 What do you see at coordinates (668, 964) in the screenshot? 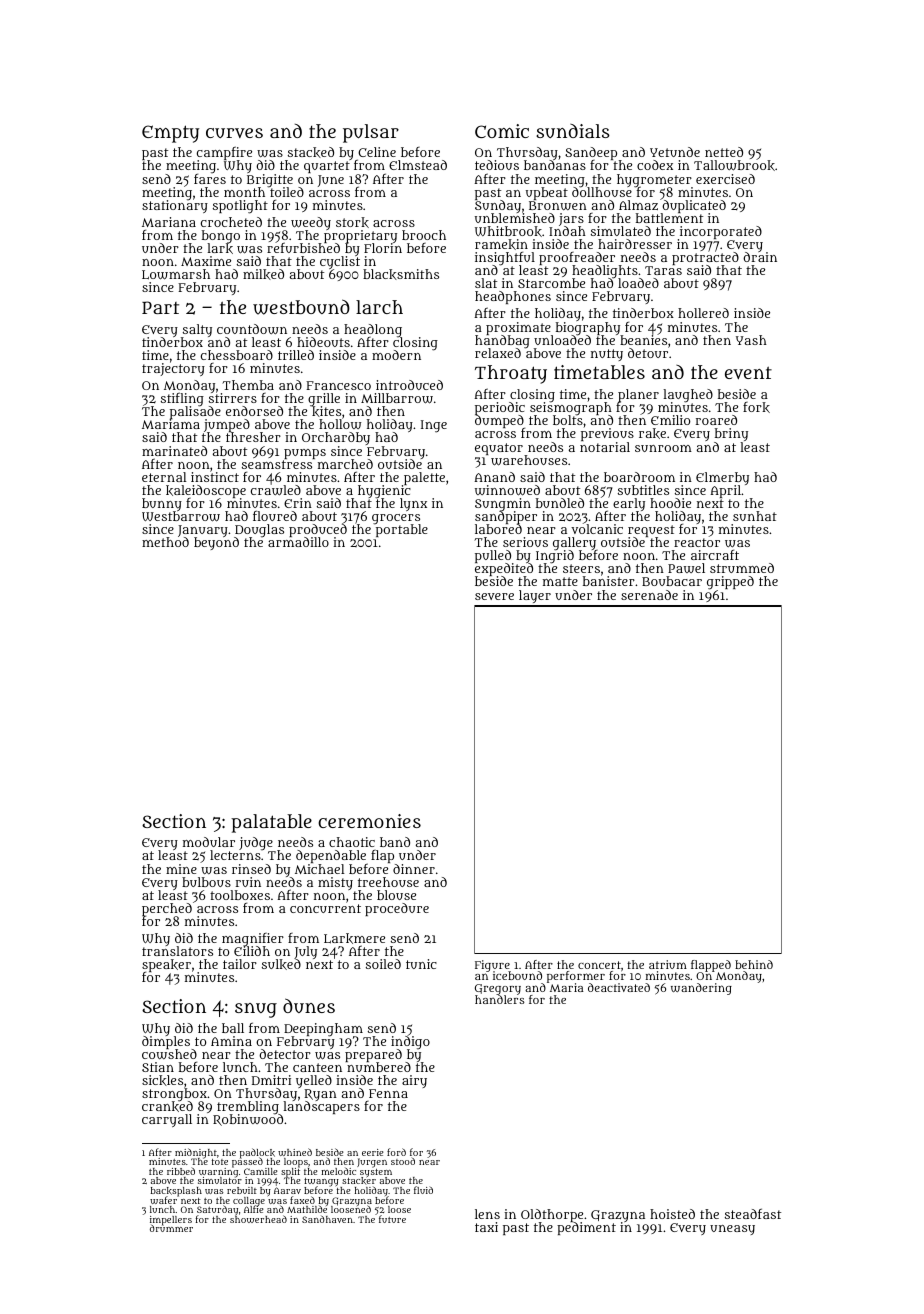
I see `atrium` at bounding box center [668, 964].
